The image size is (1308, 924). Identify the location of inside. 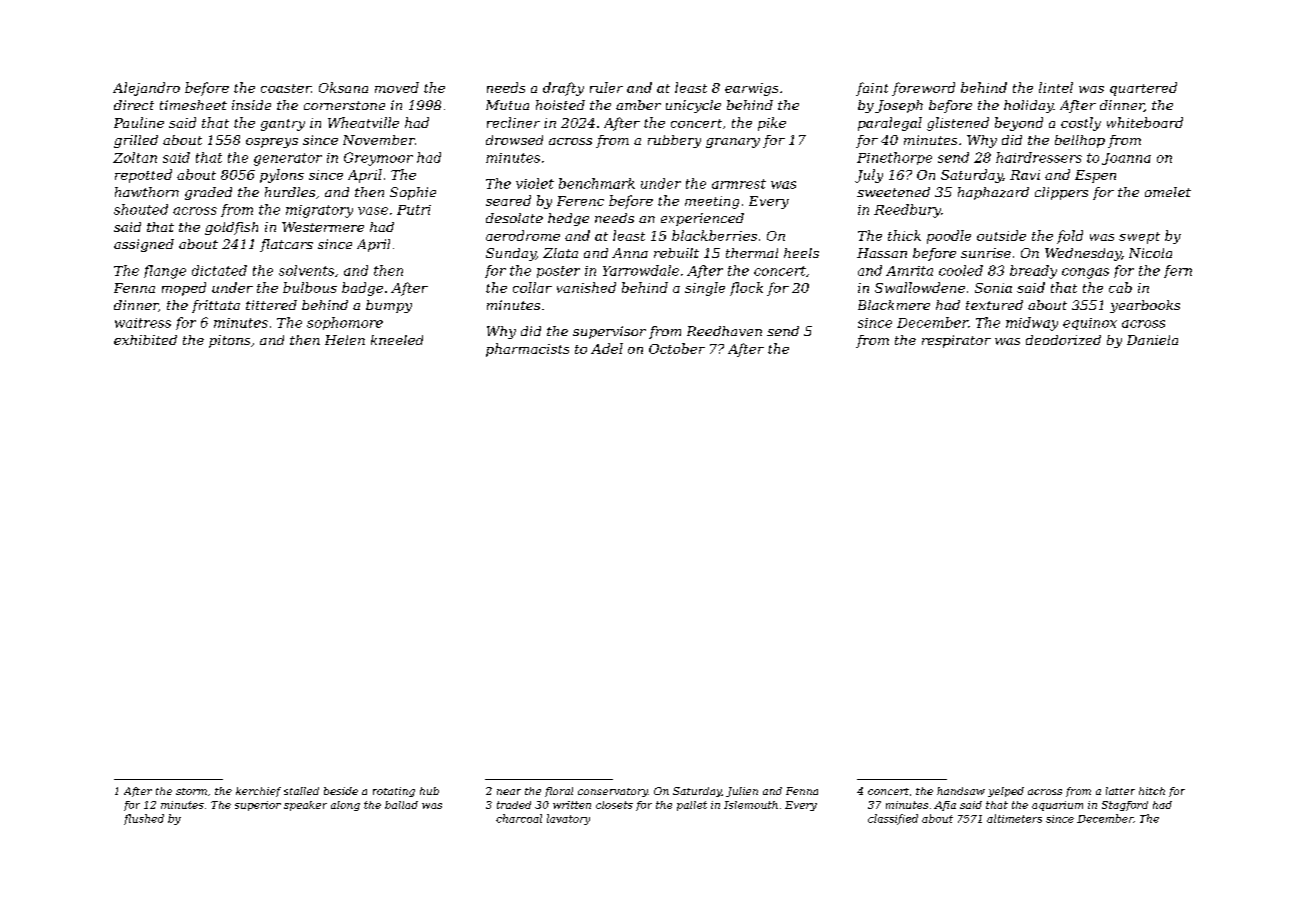
(251, 105).
